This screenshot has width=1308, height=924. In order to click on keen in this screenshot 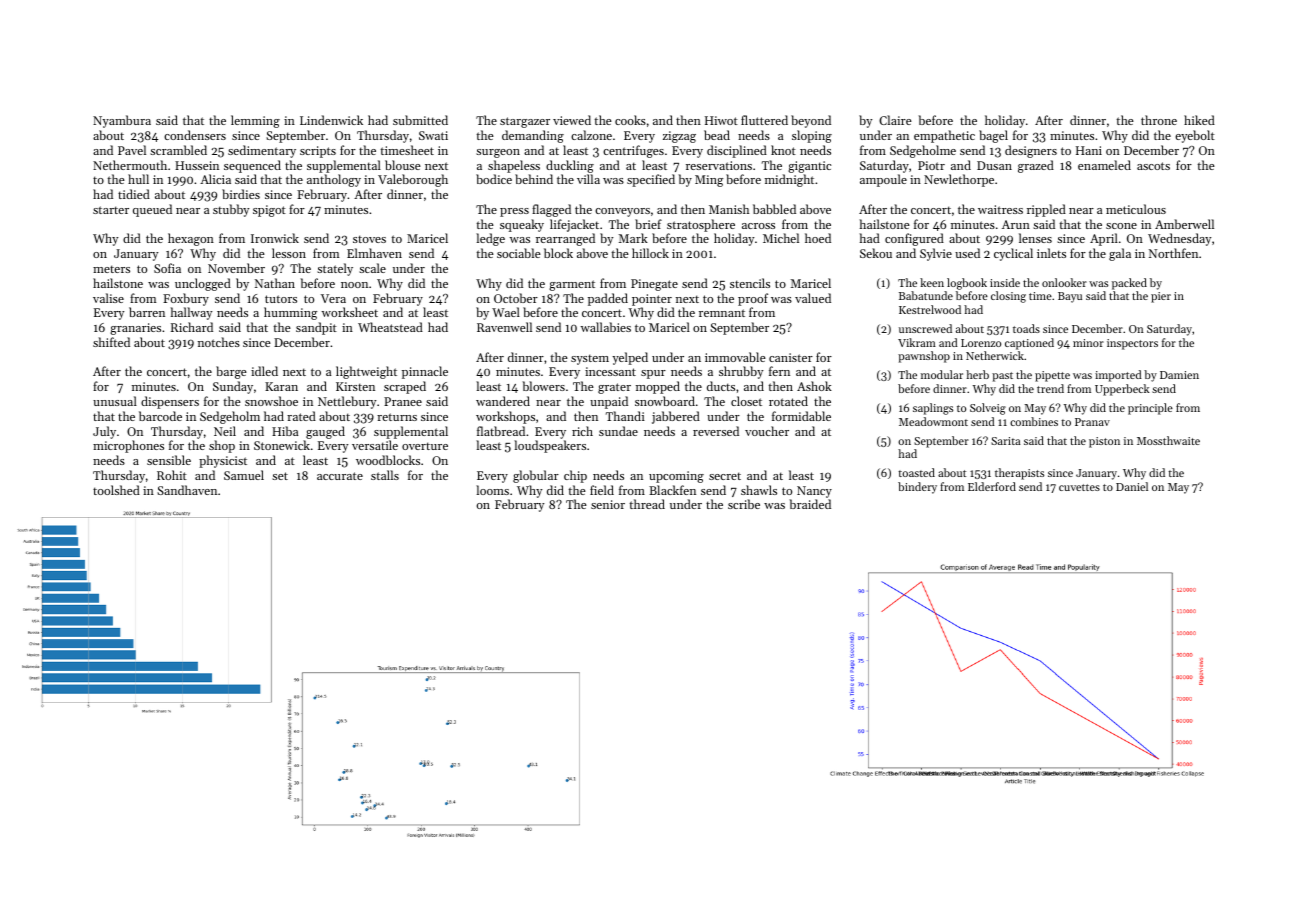, I will do `click(932, 282)`.
